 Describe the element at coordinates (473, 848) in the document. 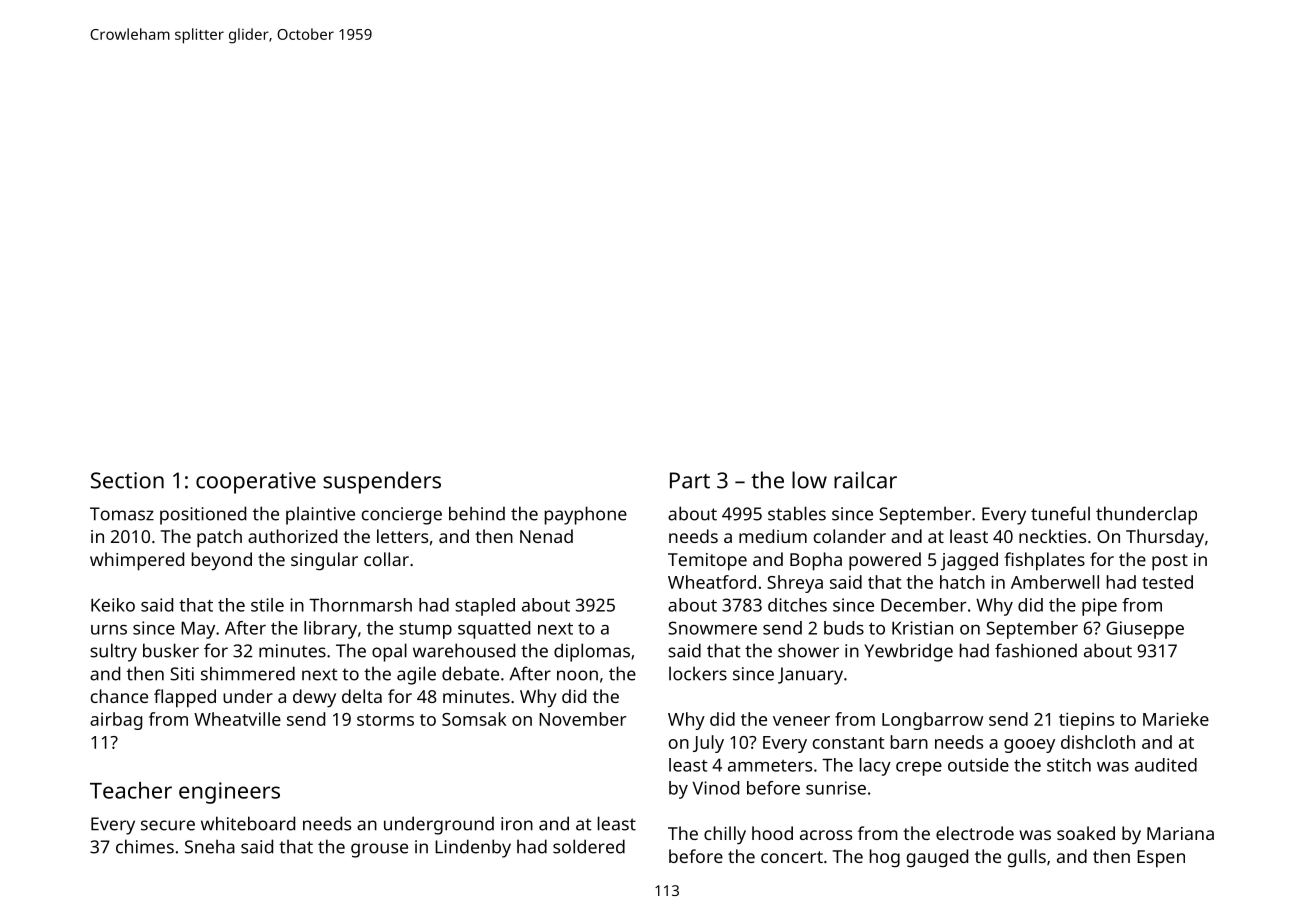

I see `Lindenby` at that location.
